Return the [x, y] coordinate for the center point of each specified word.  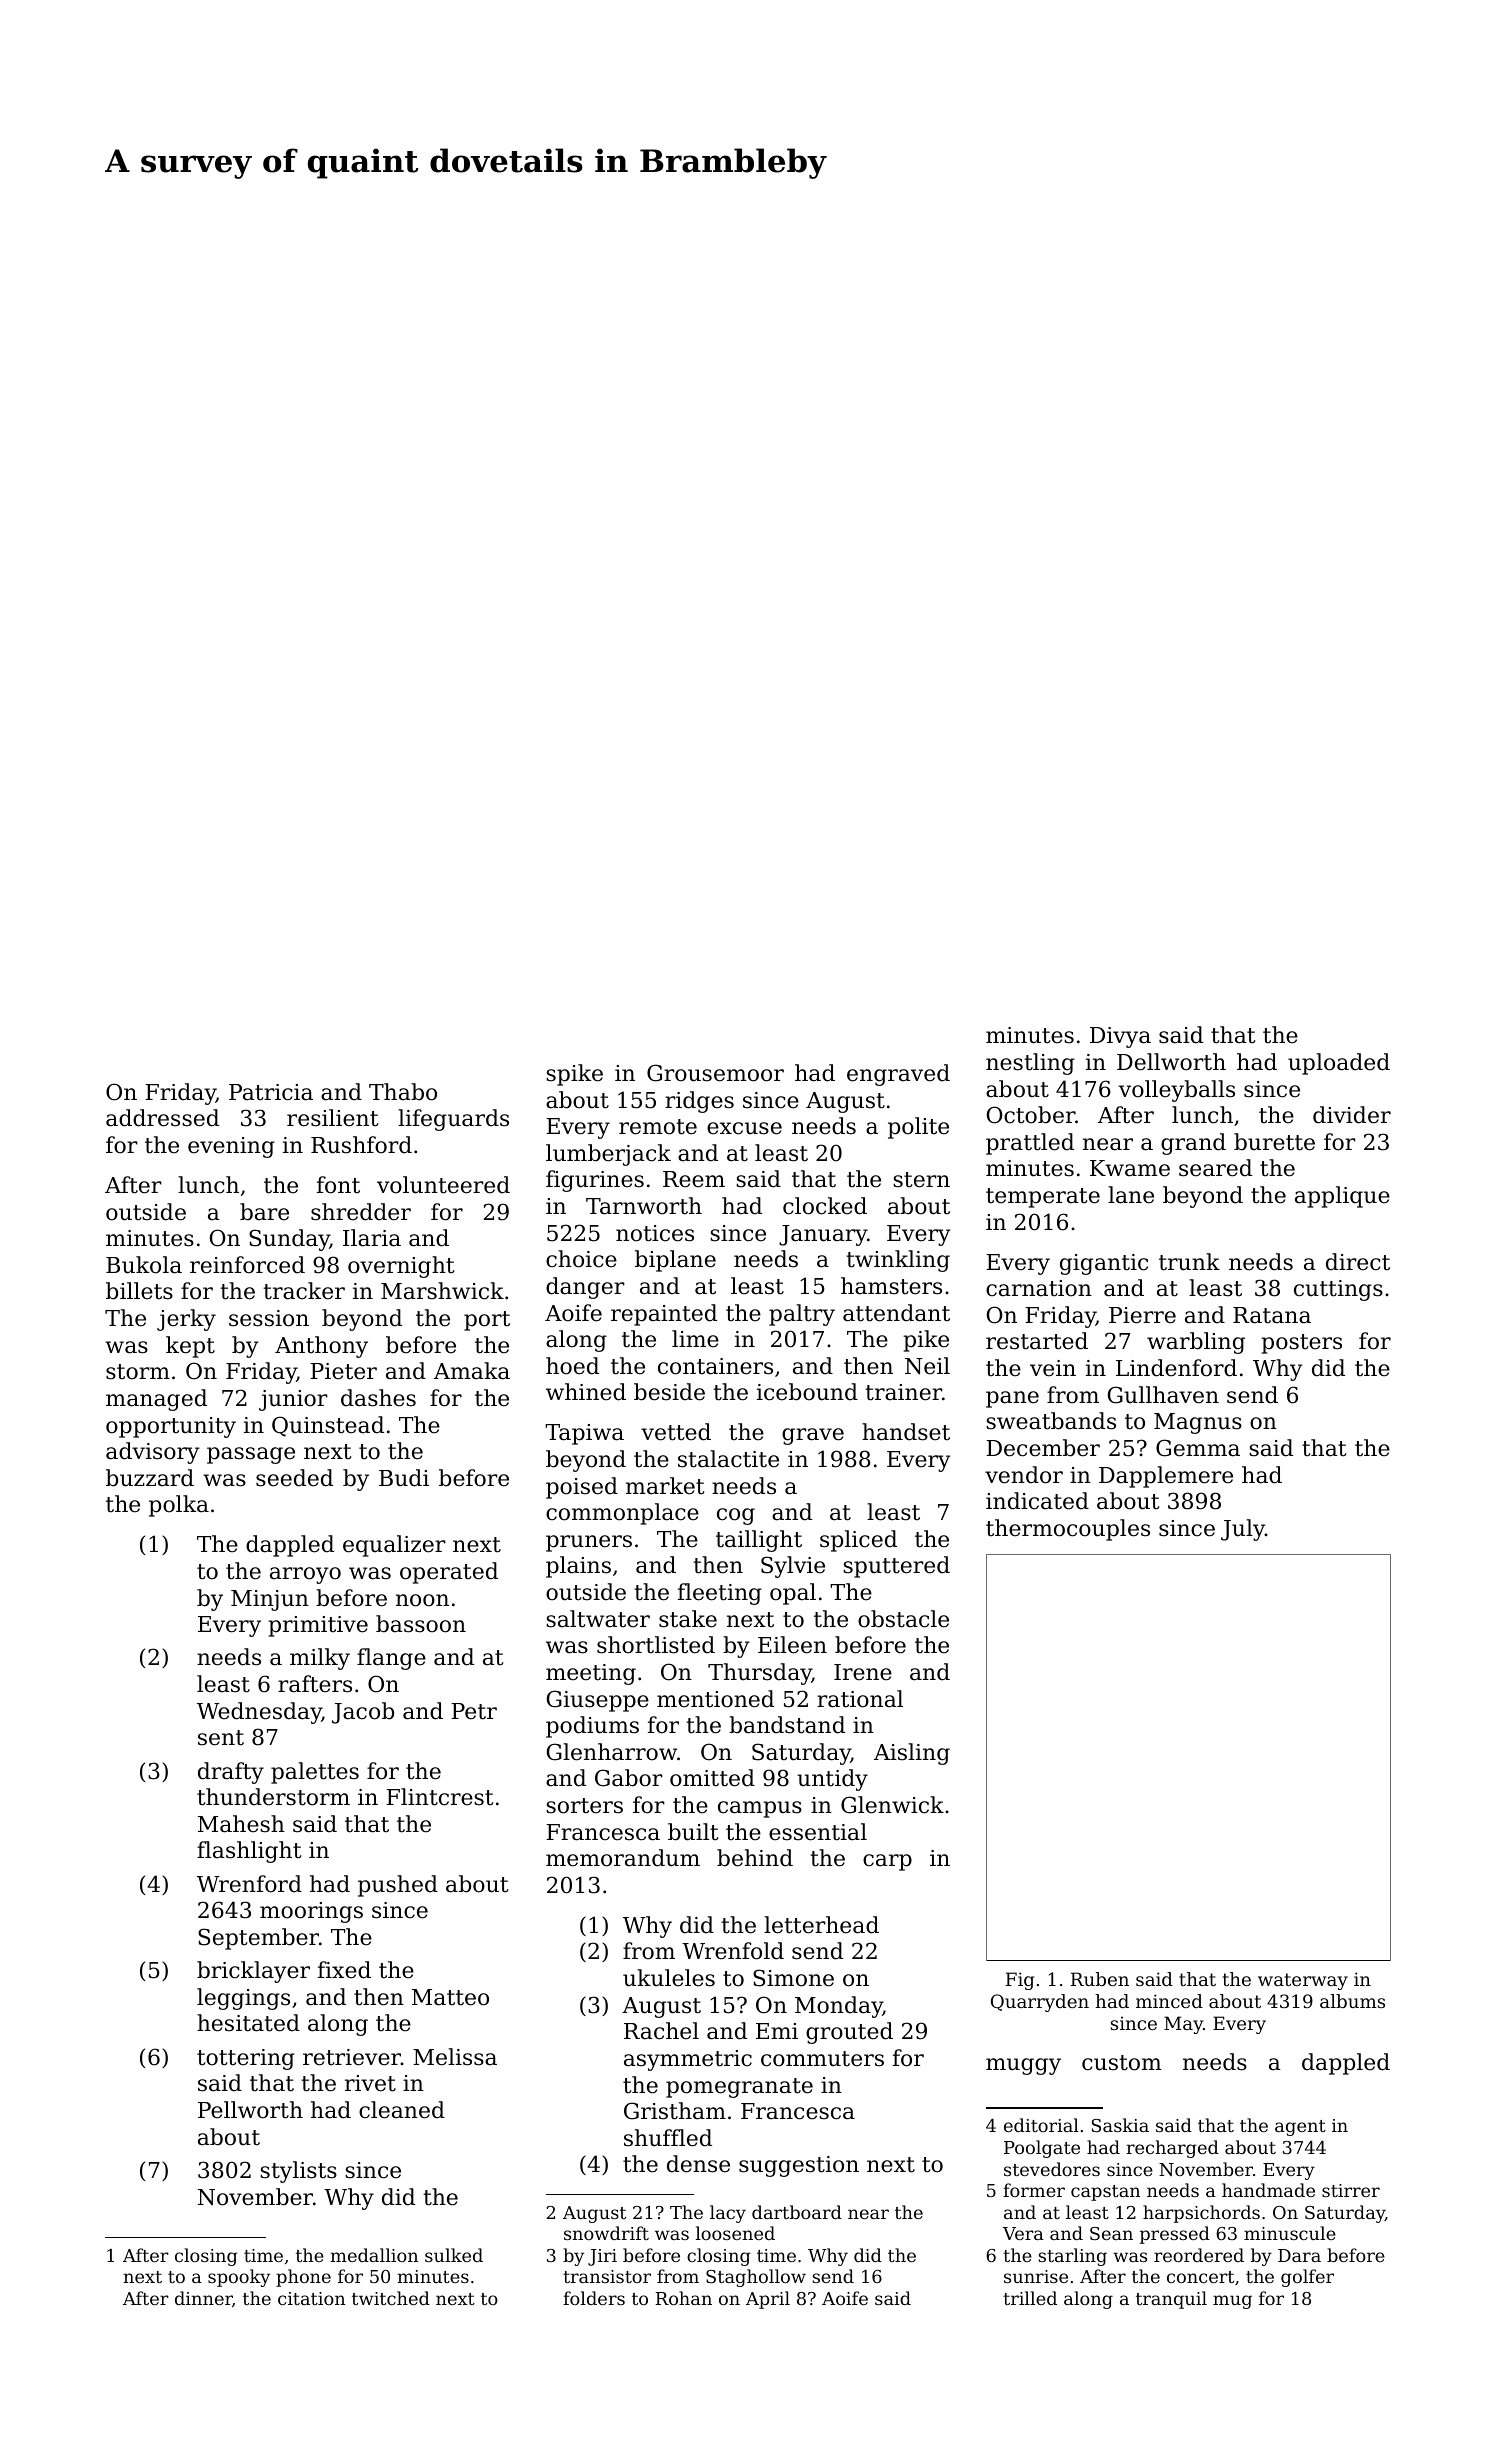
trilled [1030, 2298]
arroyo [305, 1575]
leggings [243, 1999]
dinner [203, 2298]
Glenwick [892, 1805]
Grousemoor [715, 1073]
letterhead [821, 1925]
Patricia [271, 1092]
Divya [1120, 1037]
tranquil [1171, 2300]
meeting [591, 1674]
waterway [1303, 1981]
